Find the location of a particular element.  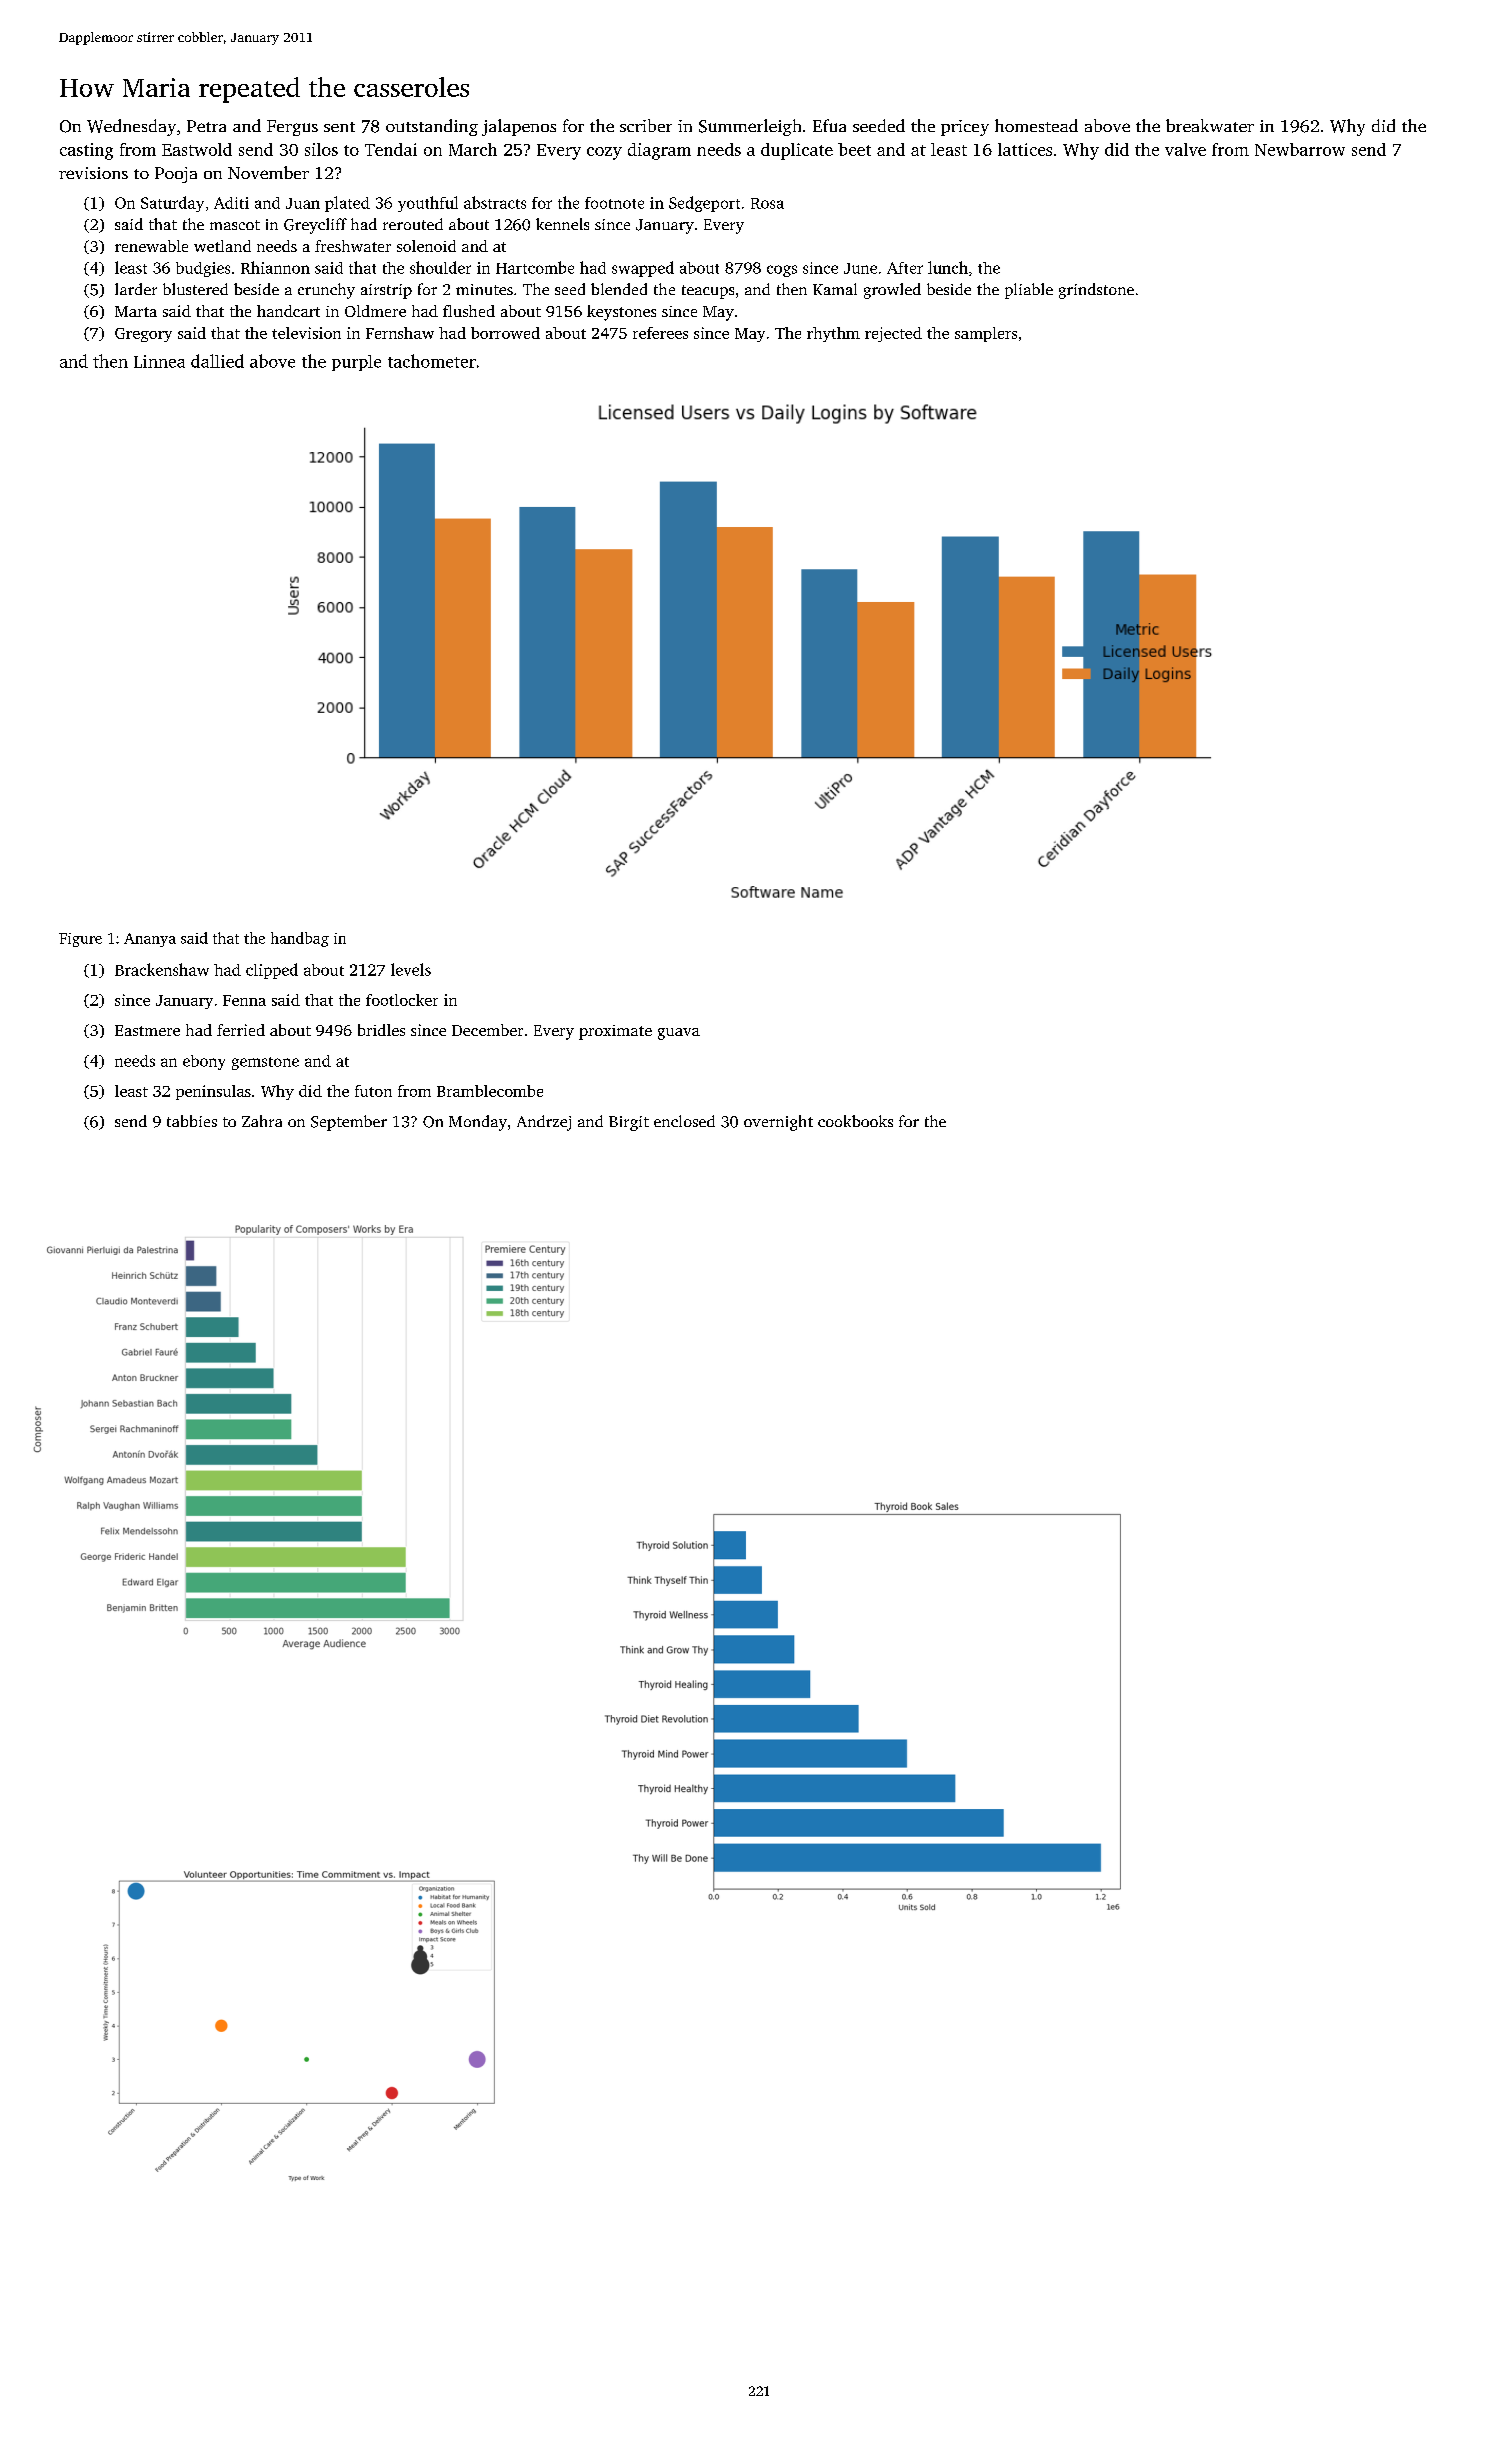

rejected is located at coordinates (893, 334).
